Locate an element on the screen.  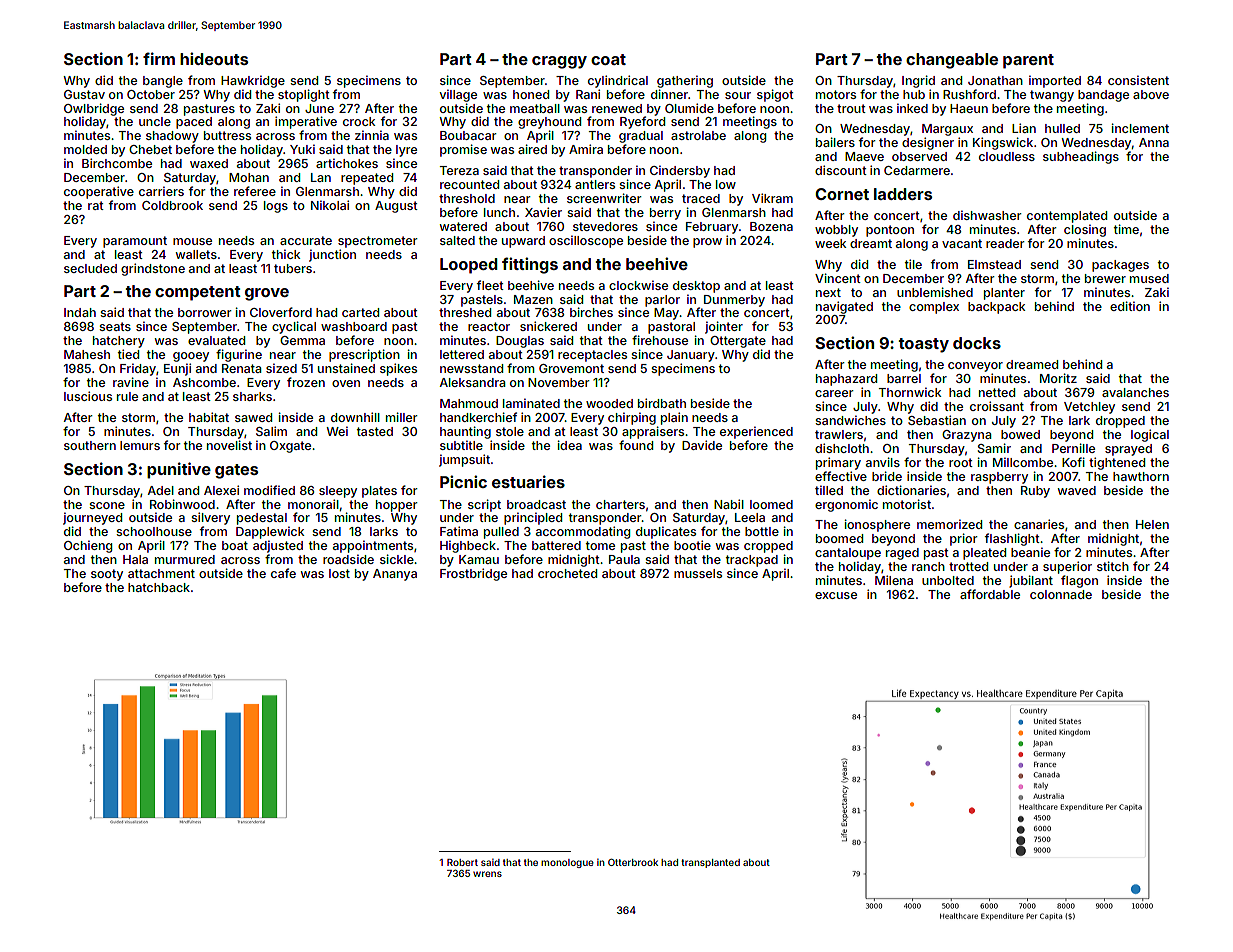
consistent is located at coordinates (1138, 80).
